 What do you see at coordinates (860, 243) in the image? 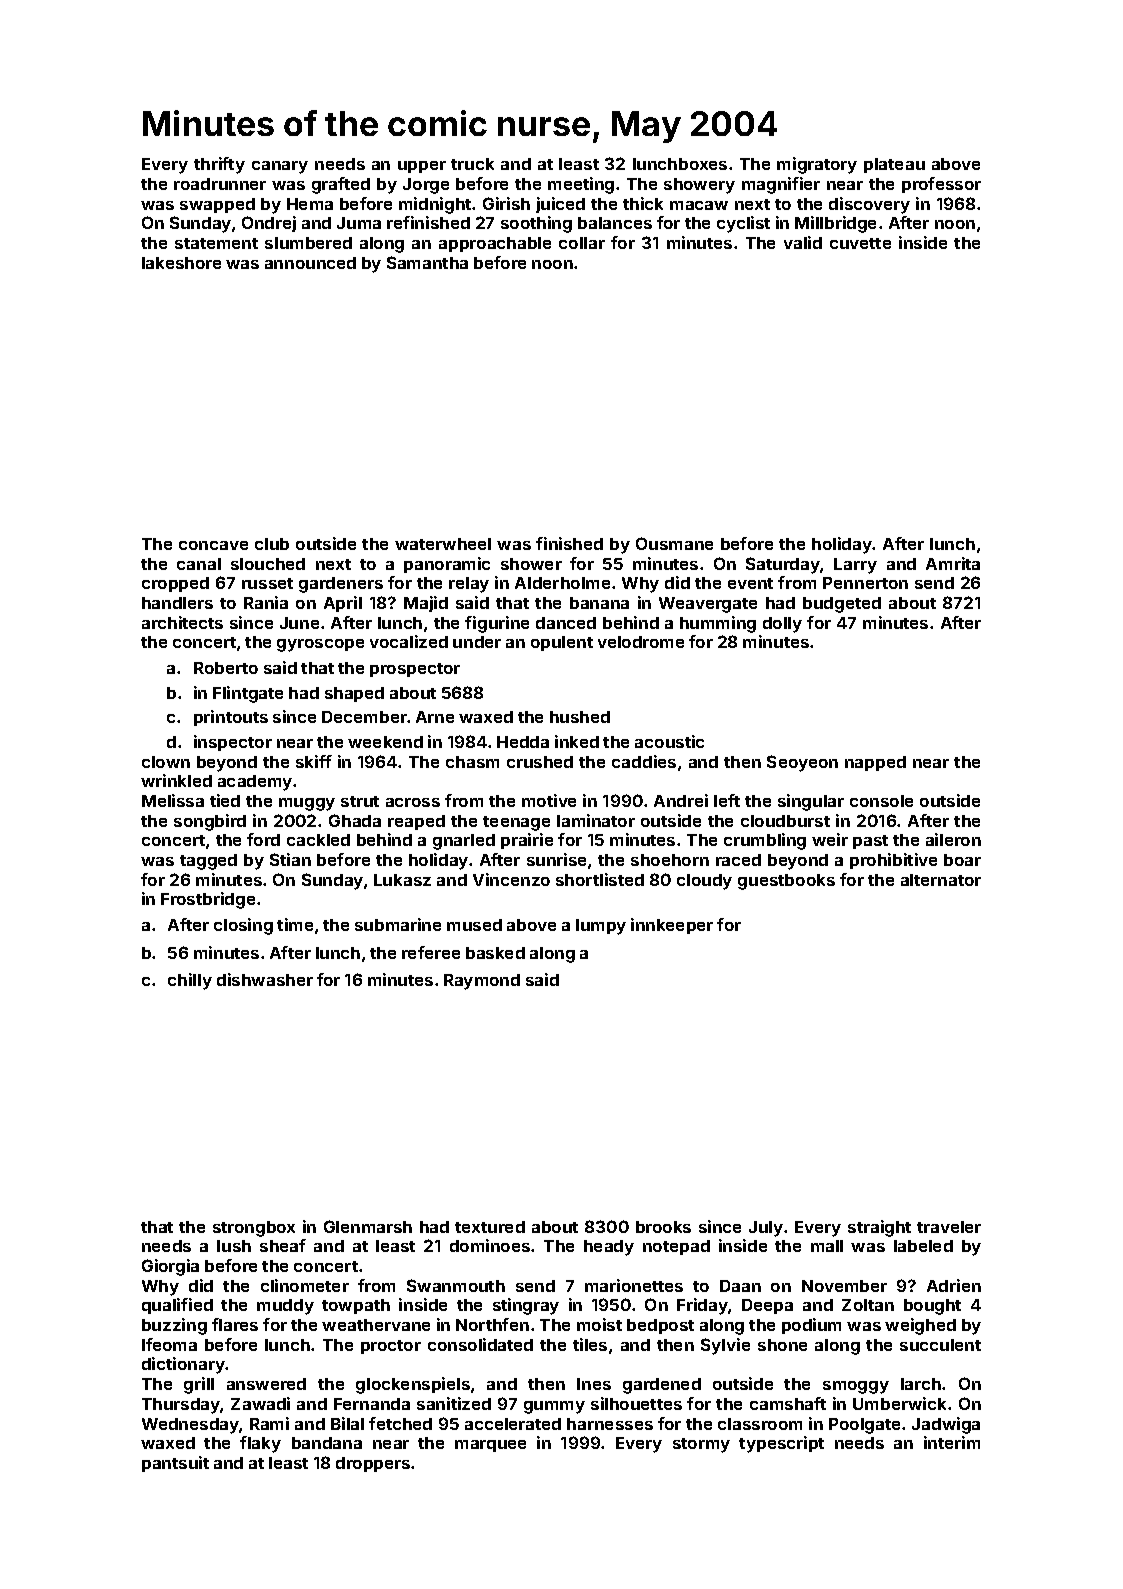
I see `cuvette` at bounding box center [860, 243].
